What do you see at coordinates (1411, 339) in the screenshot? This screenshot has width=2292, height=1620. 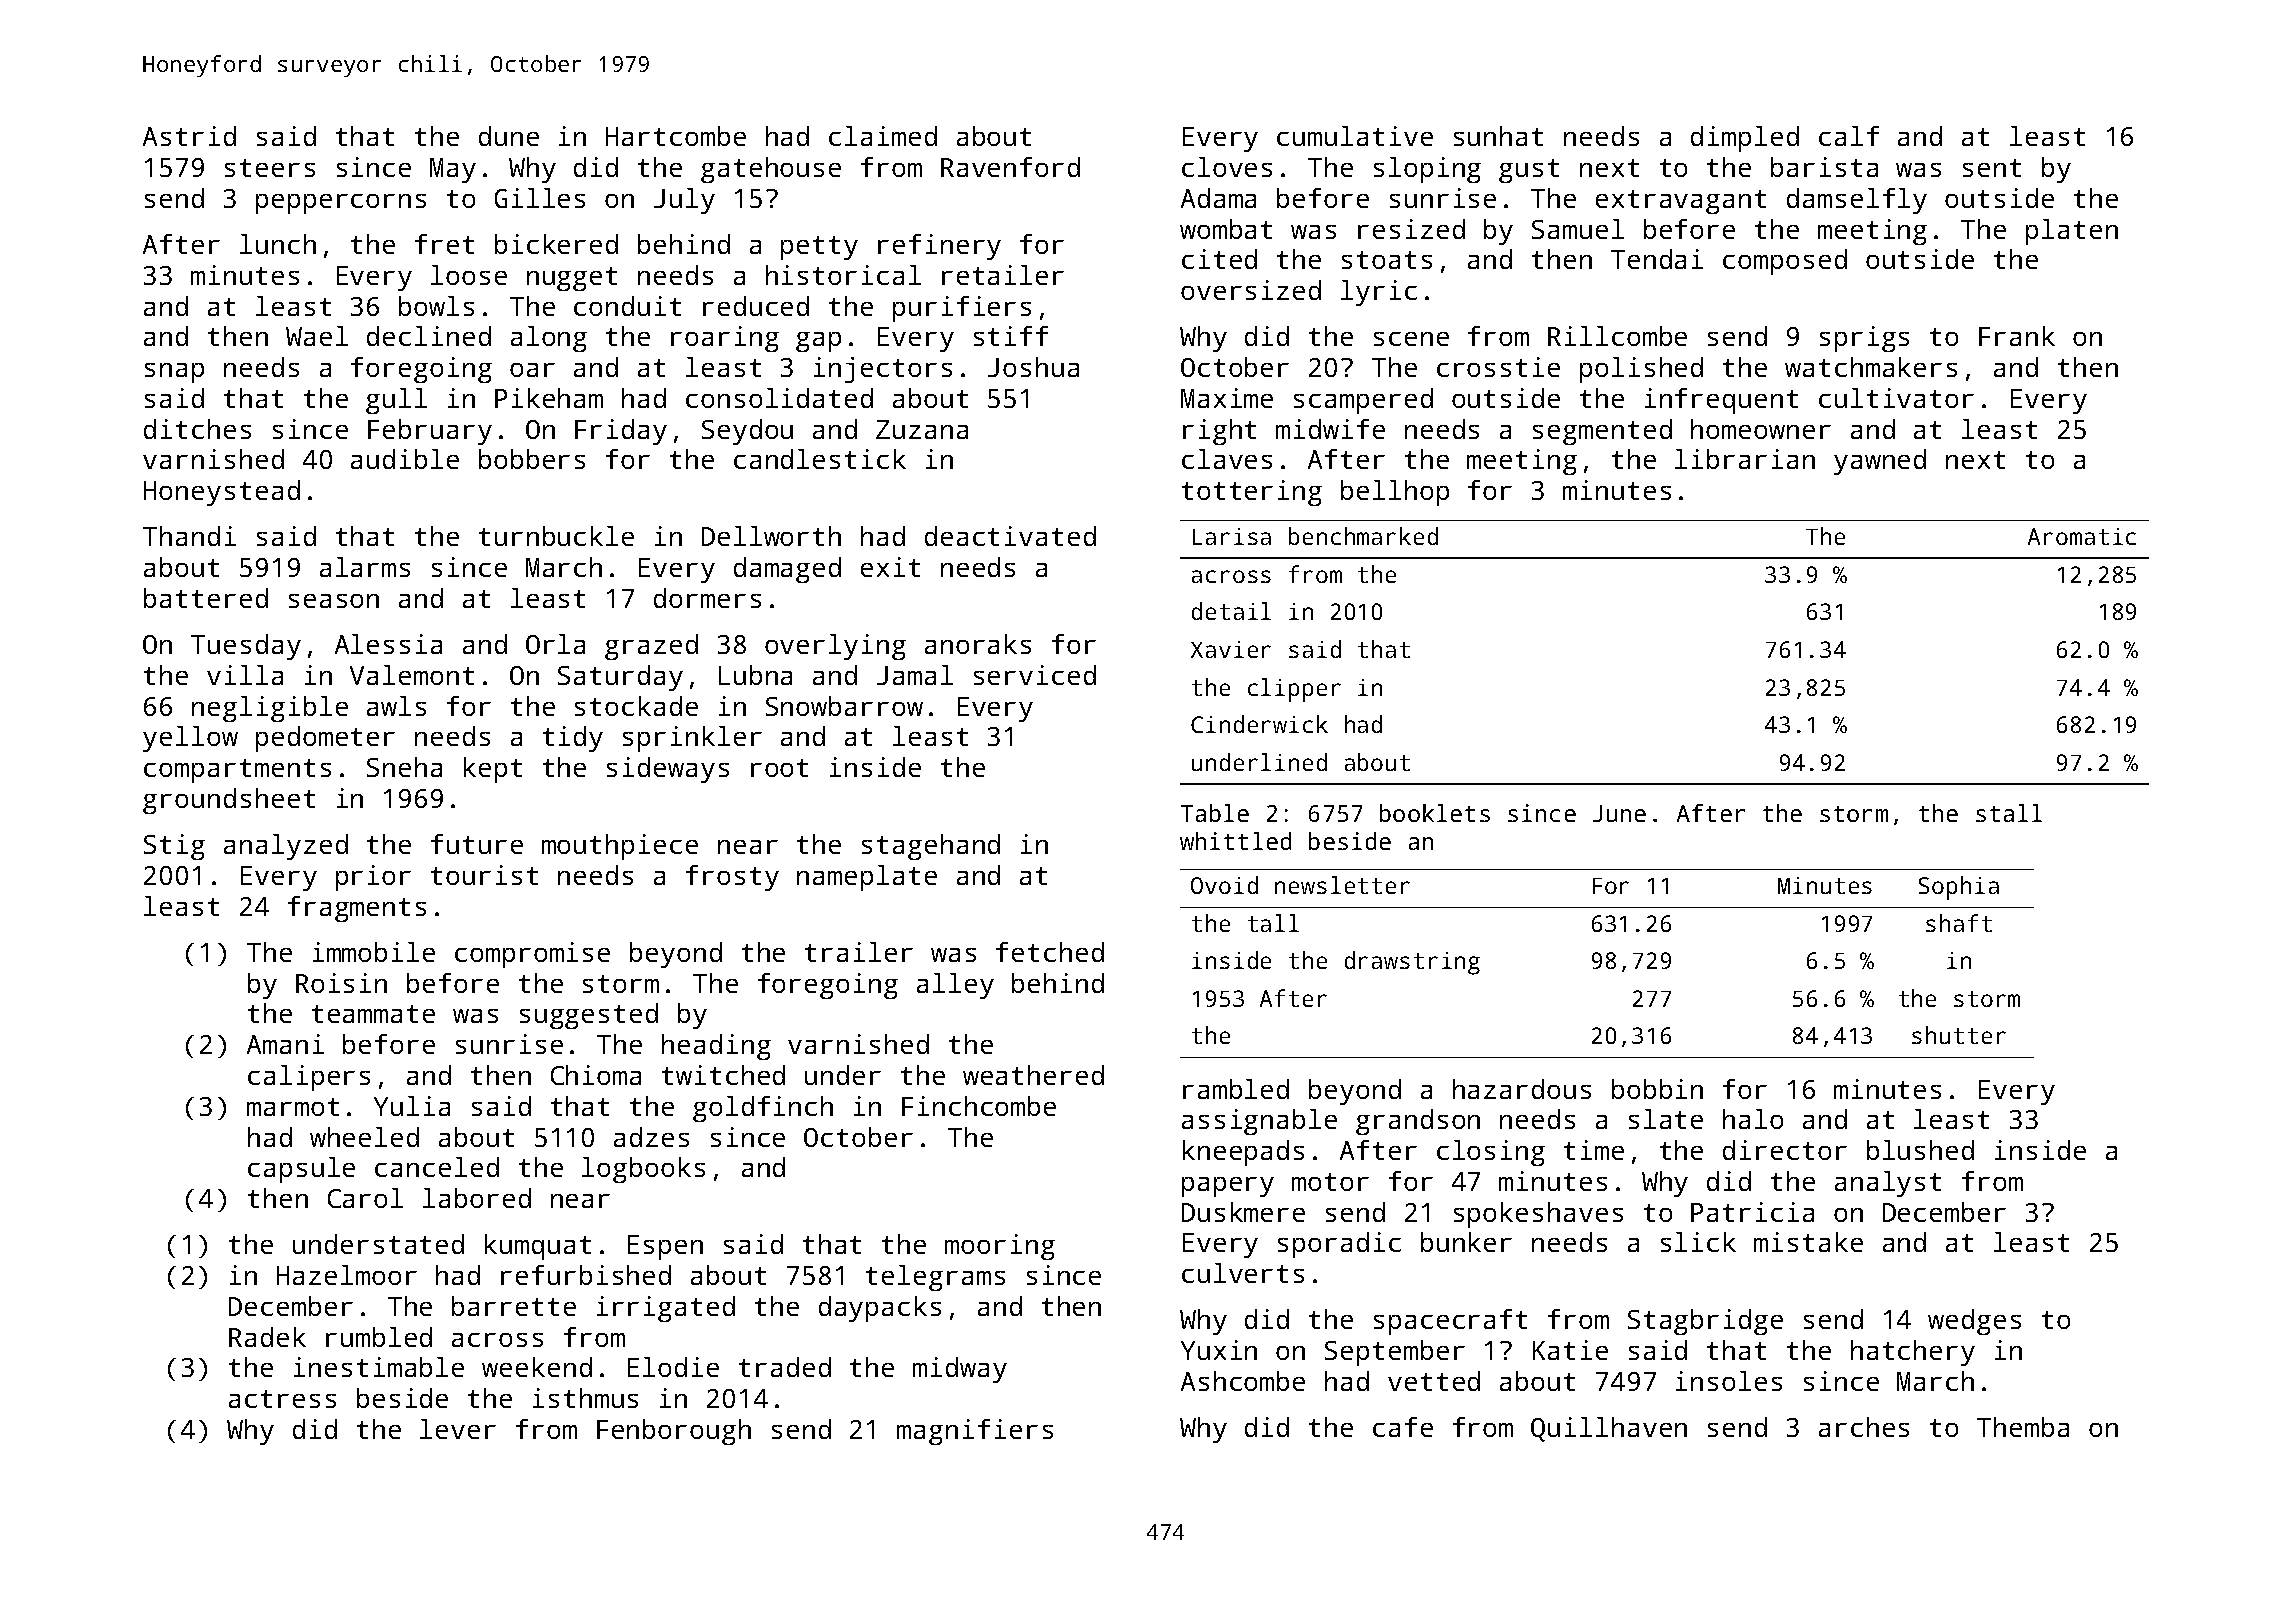 I see `scene` at bounding box center [1411, 339].
